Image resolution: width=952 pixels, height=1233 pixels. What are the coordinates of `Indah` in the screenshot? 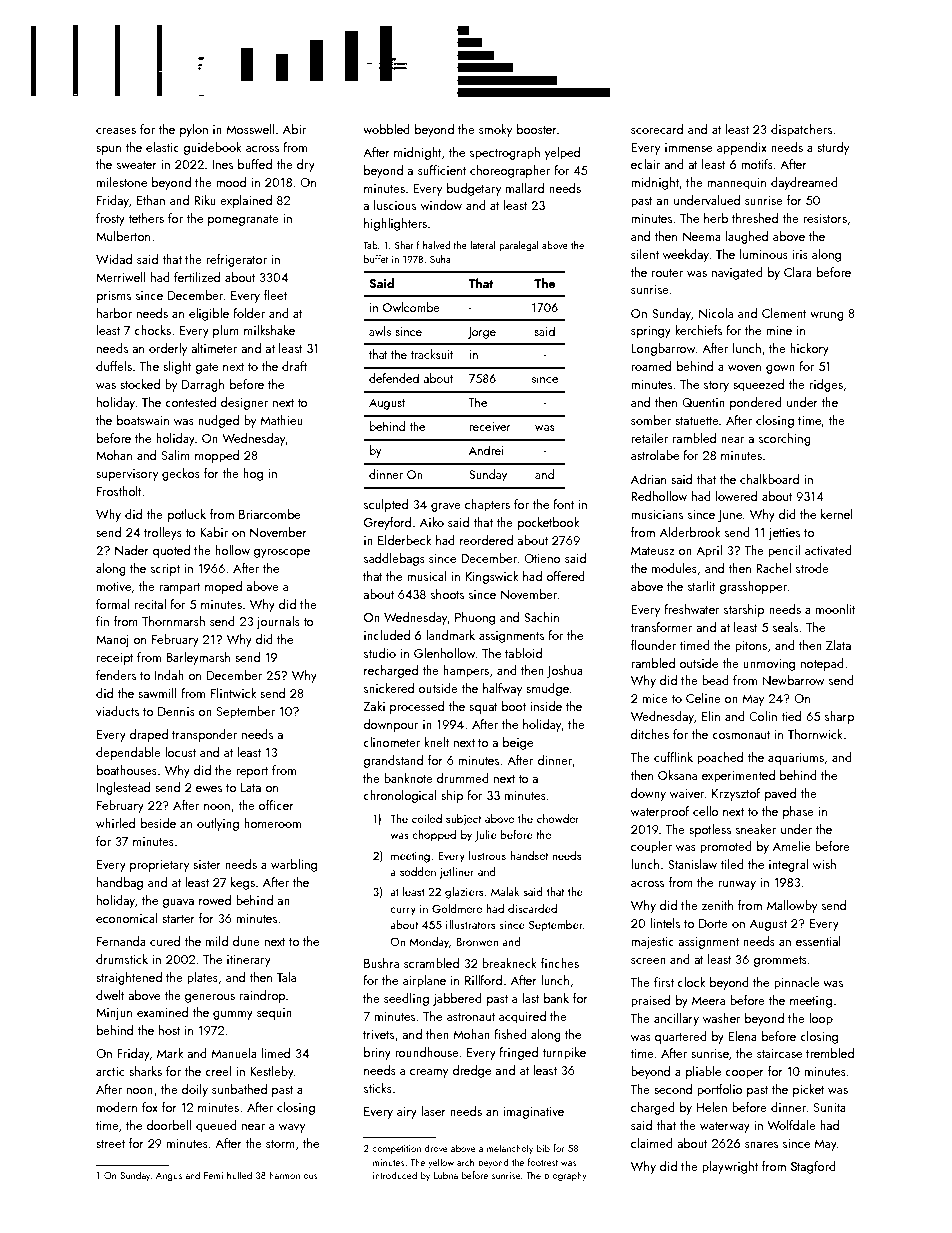 It's located at (169, 675).
